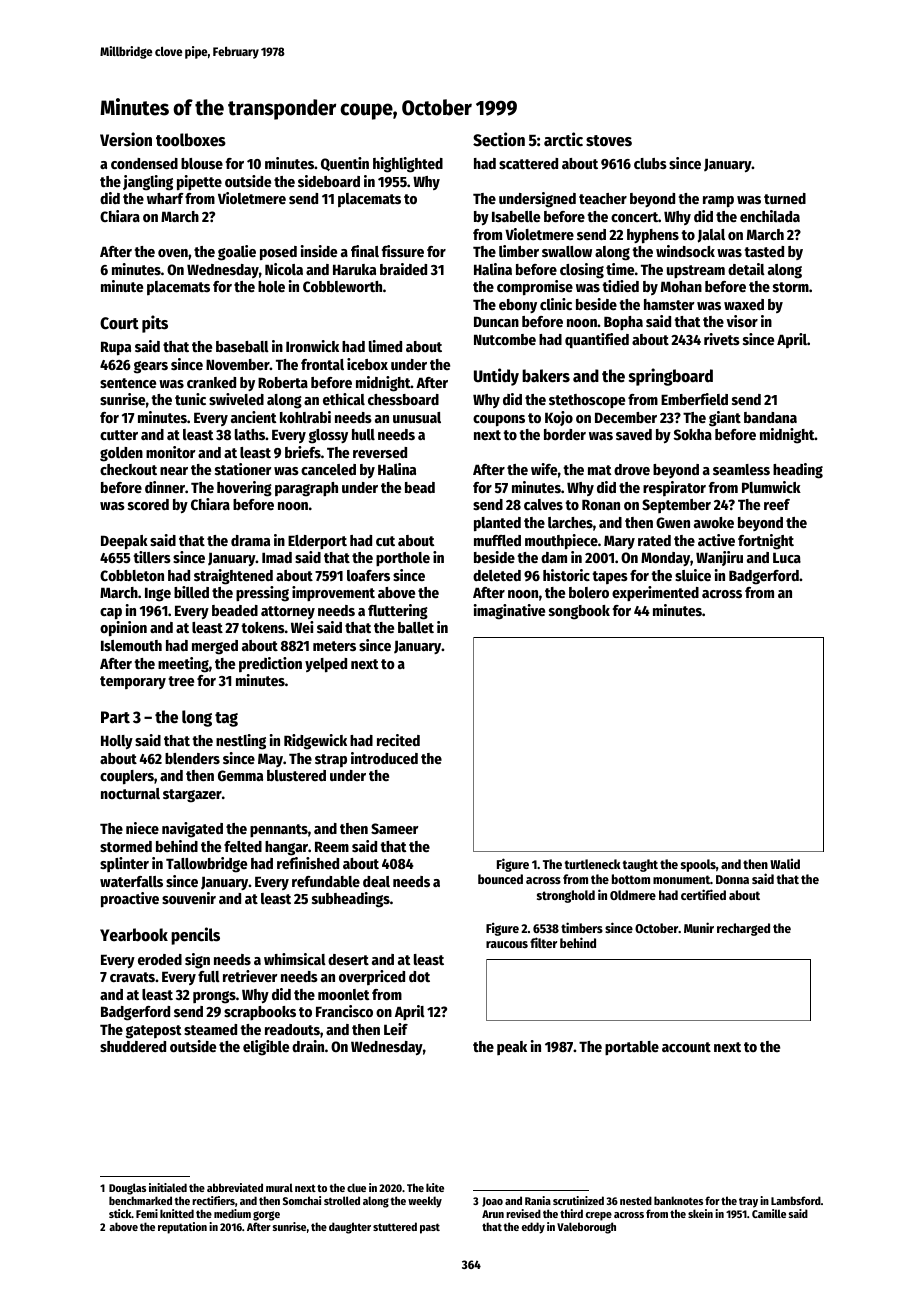  Describe the element at coordinates (419, 976) in the screenshot. I see `dot` at that location.
